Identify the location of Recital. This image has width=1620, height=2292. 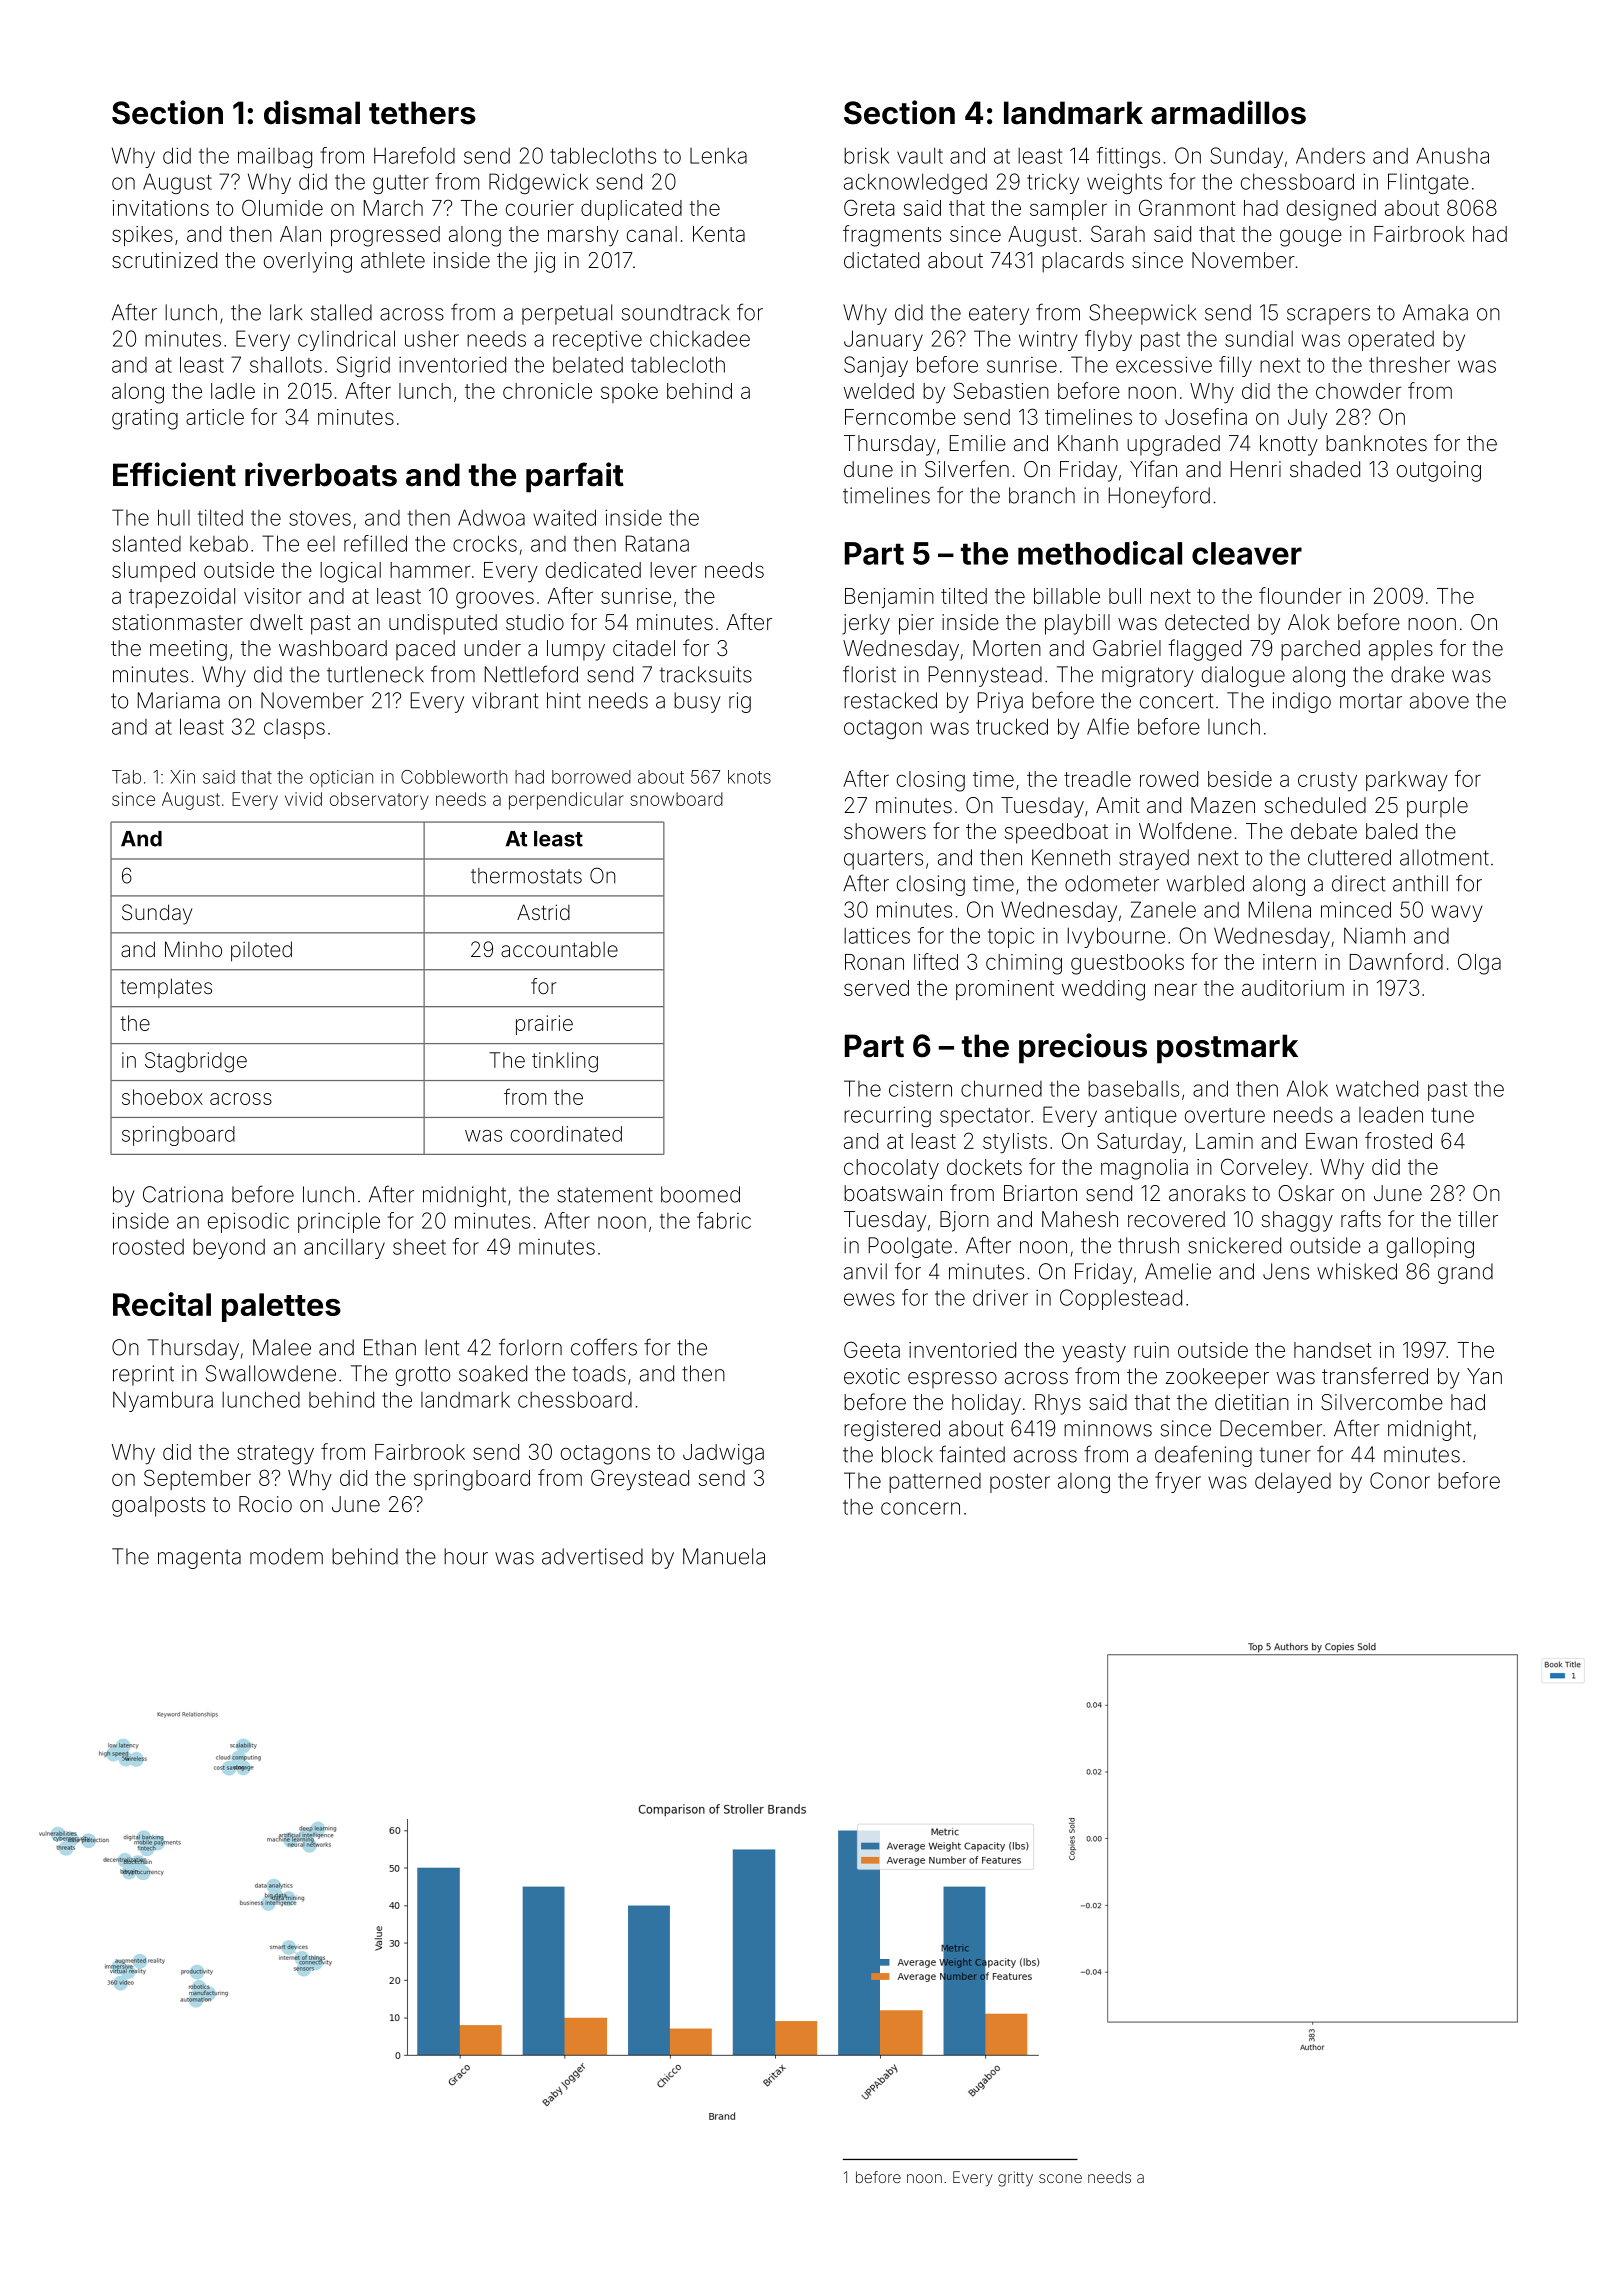
(162, 1304).
